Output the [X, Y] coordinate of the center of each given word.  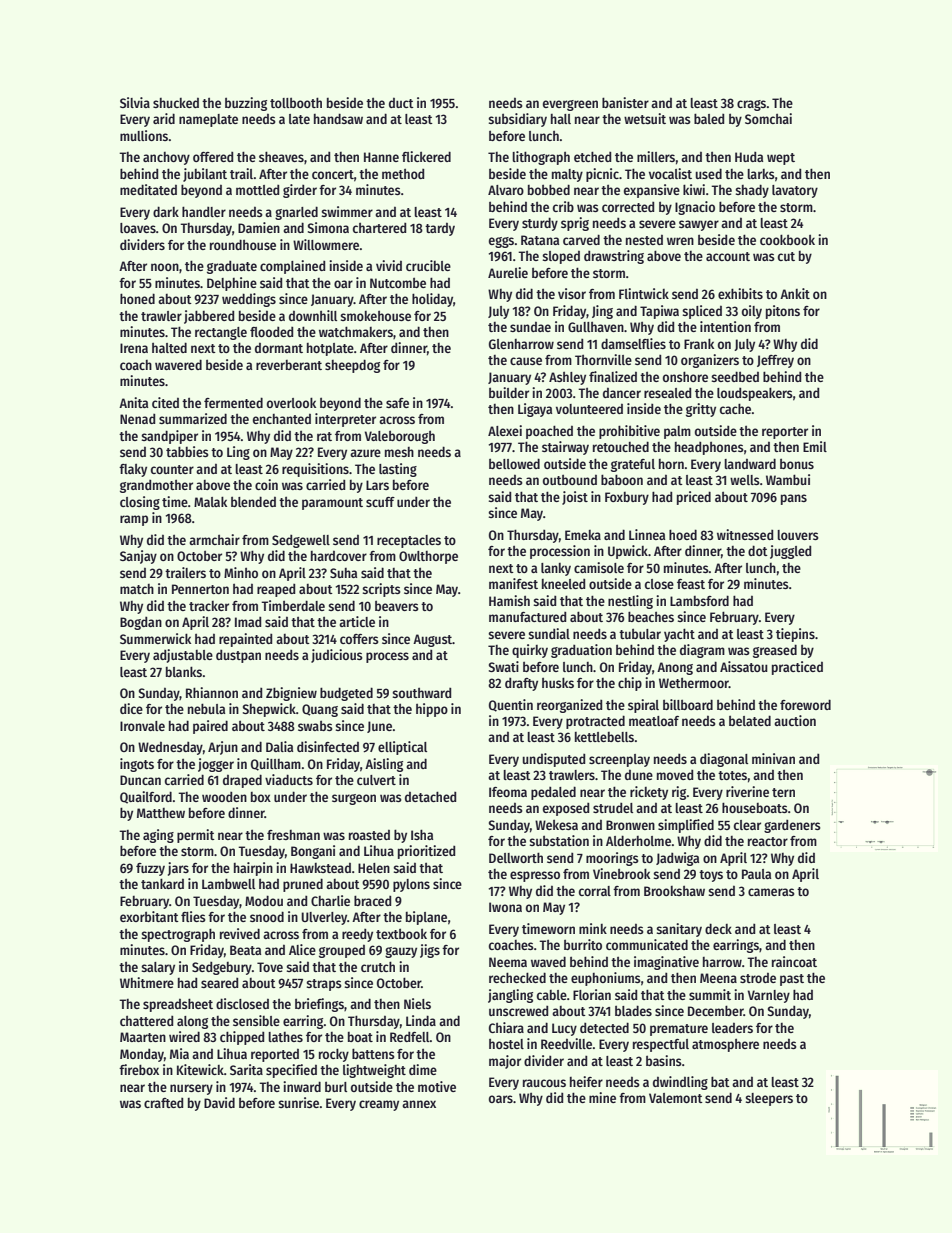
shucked [176, 102]
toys [711, 876]
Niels [417, 1003]
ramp [134, 520]
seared [219, 983]
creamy [379, 1105]
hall [561, 119]
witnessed [745, 534]
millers [656, 156]
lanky [556, 569]
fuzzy [150, 869]
